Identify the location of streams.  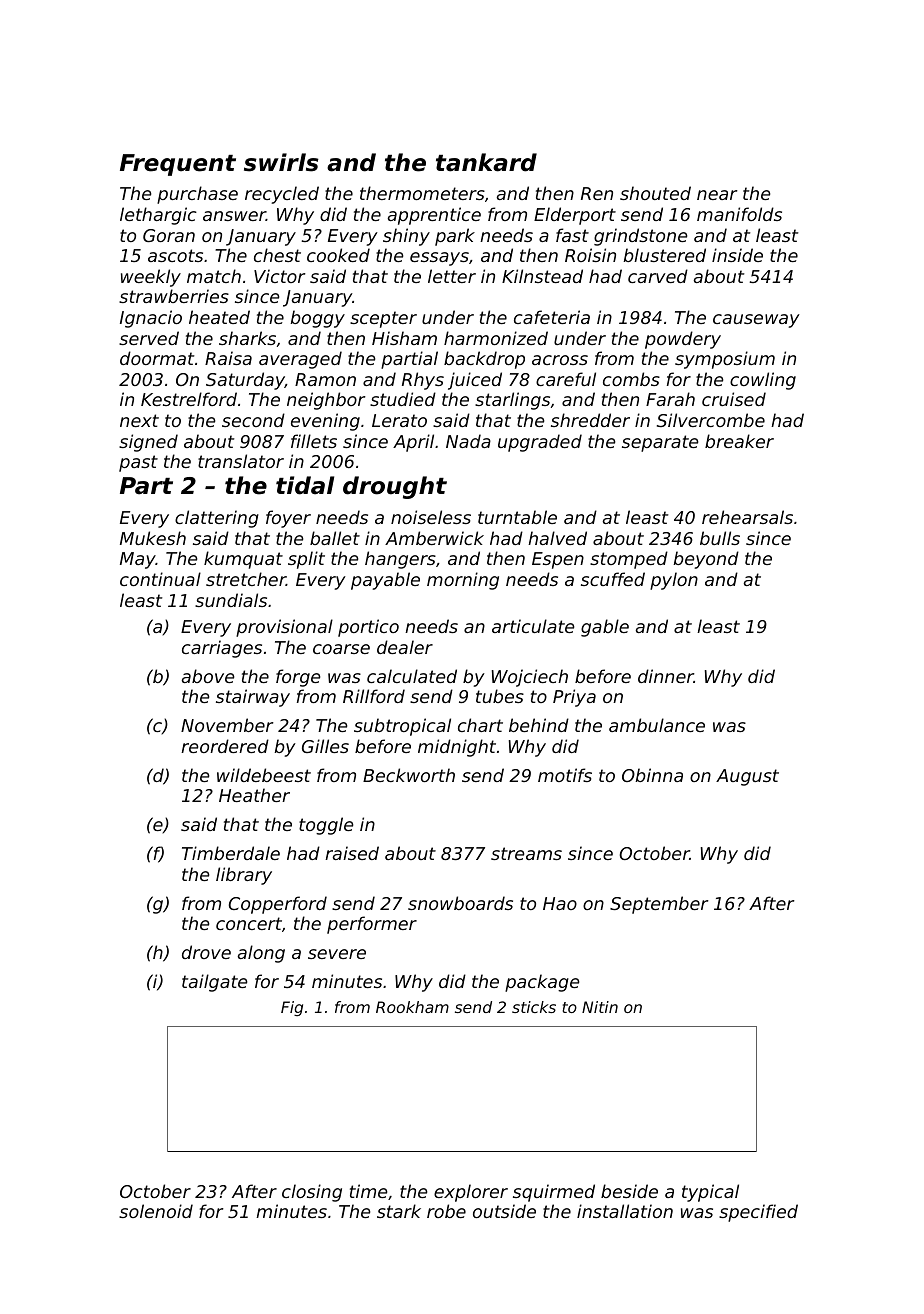
(526, 853).
